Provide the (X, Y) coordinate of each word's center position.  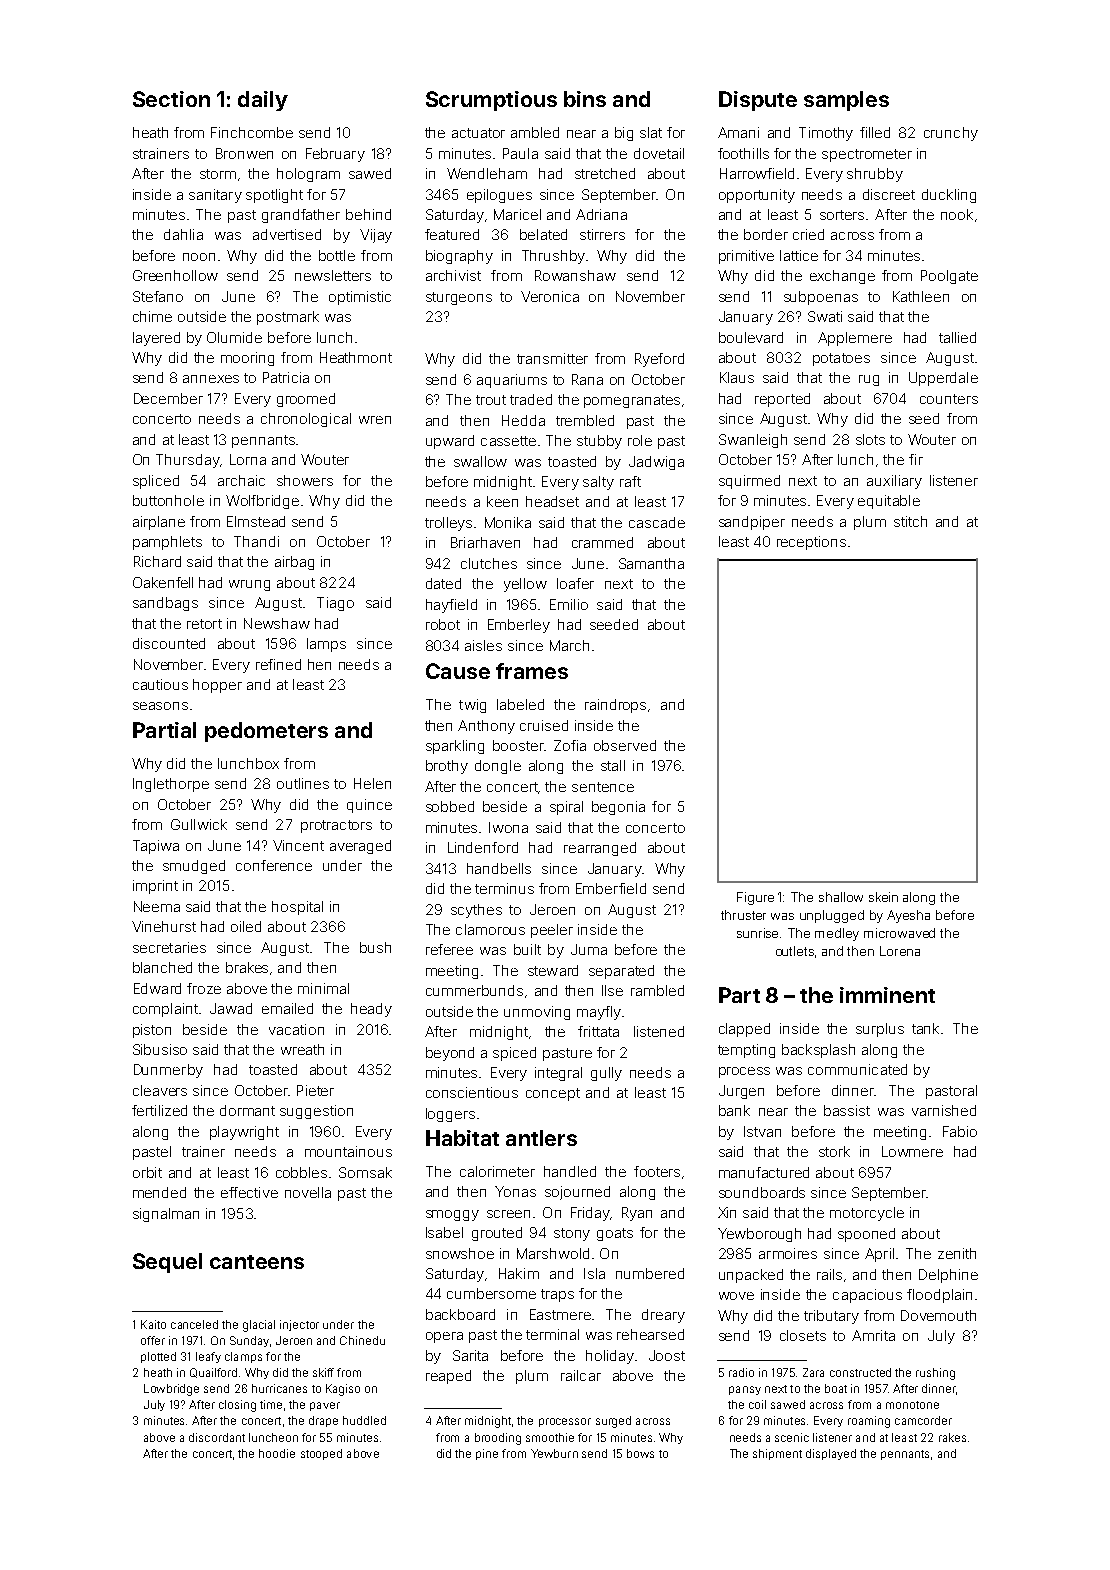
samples (846, 101)
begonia (618, 808)
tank (925, 1028)
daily (263, 101)
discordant (217, 1437)
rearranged (600, 849)
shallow (841, 897)
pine (487, 1454)
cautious (160, 684)
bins (585, 99)
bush (375, 947)
